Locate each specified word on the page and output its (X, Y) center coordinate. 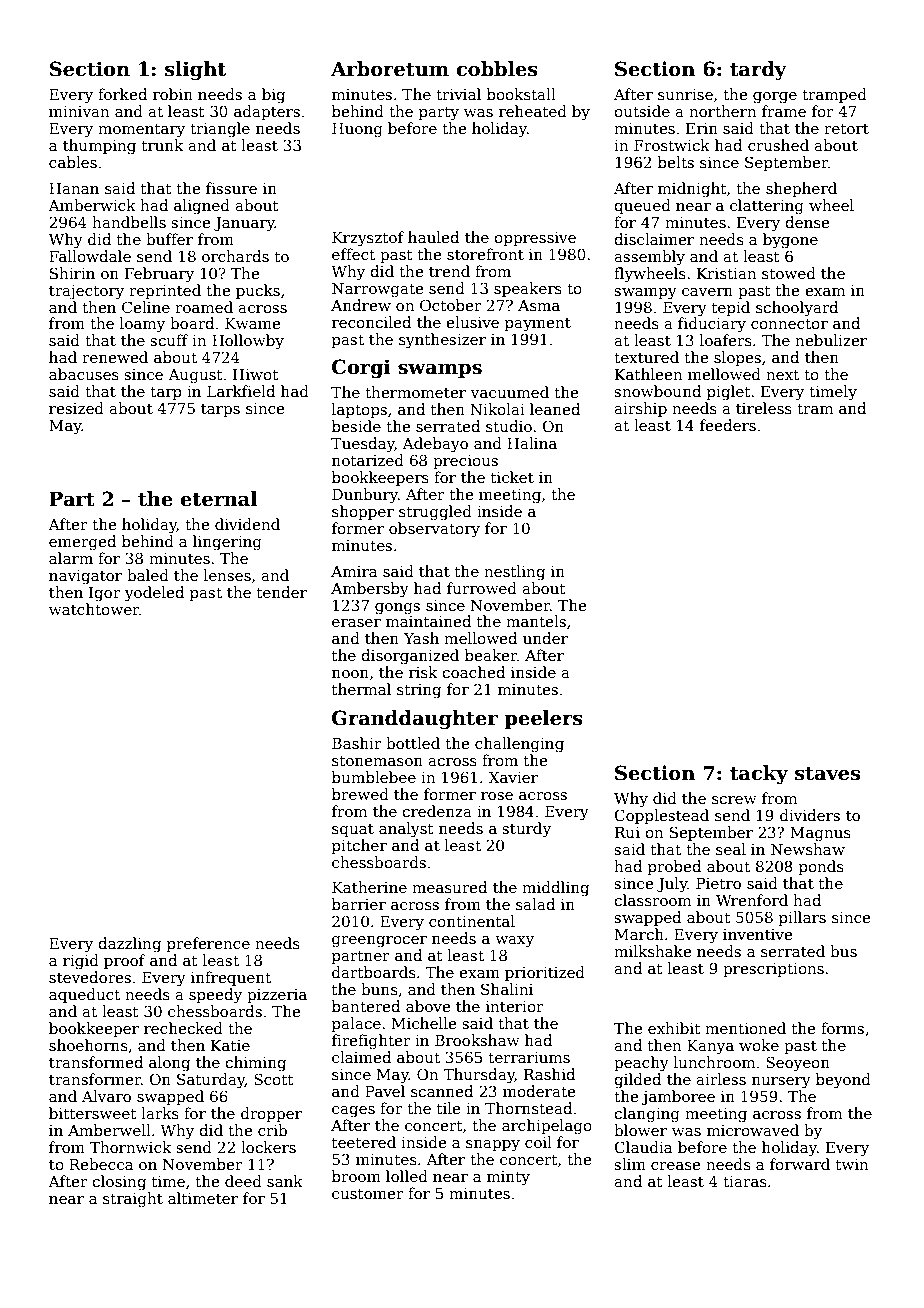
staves (827, 774)
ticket (512, 477)
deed (243, 1181)
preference (208, 944)
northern (723, 111)
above (428, 1006)
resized (76, 408)
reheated (533, 111)
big (273, 96)
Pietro (718, 883)
